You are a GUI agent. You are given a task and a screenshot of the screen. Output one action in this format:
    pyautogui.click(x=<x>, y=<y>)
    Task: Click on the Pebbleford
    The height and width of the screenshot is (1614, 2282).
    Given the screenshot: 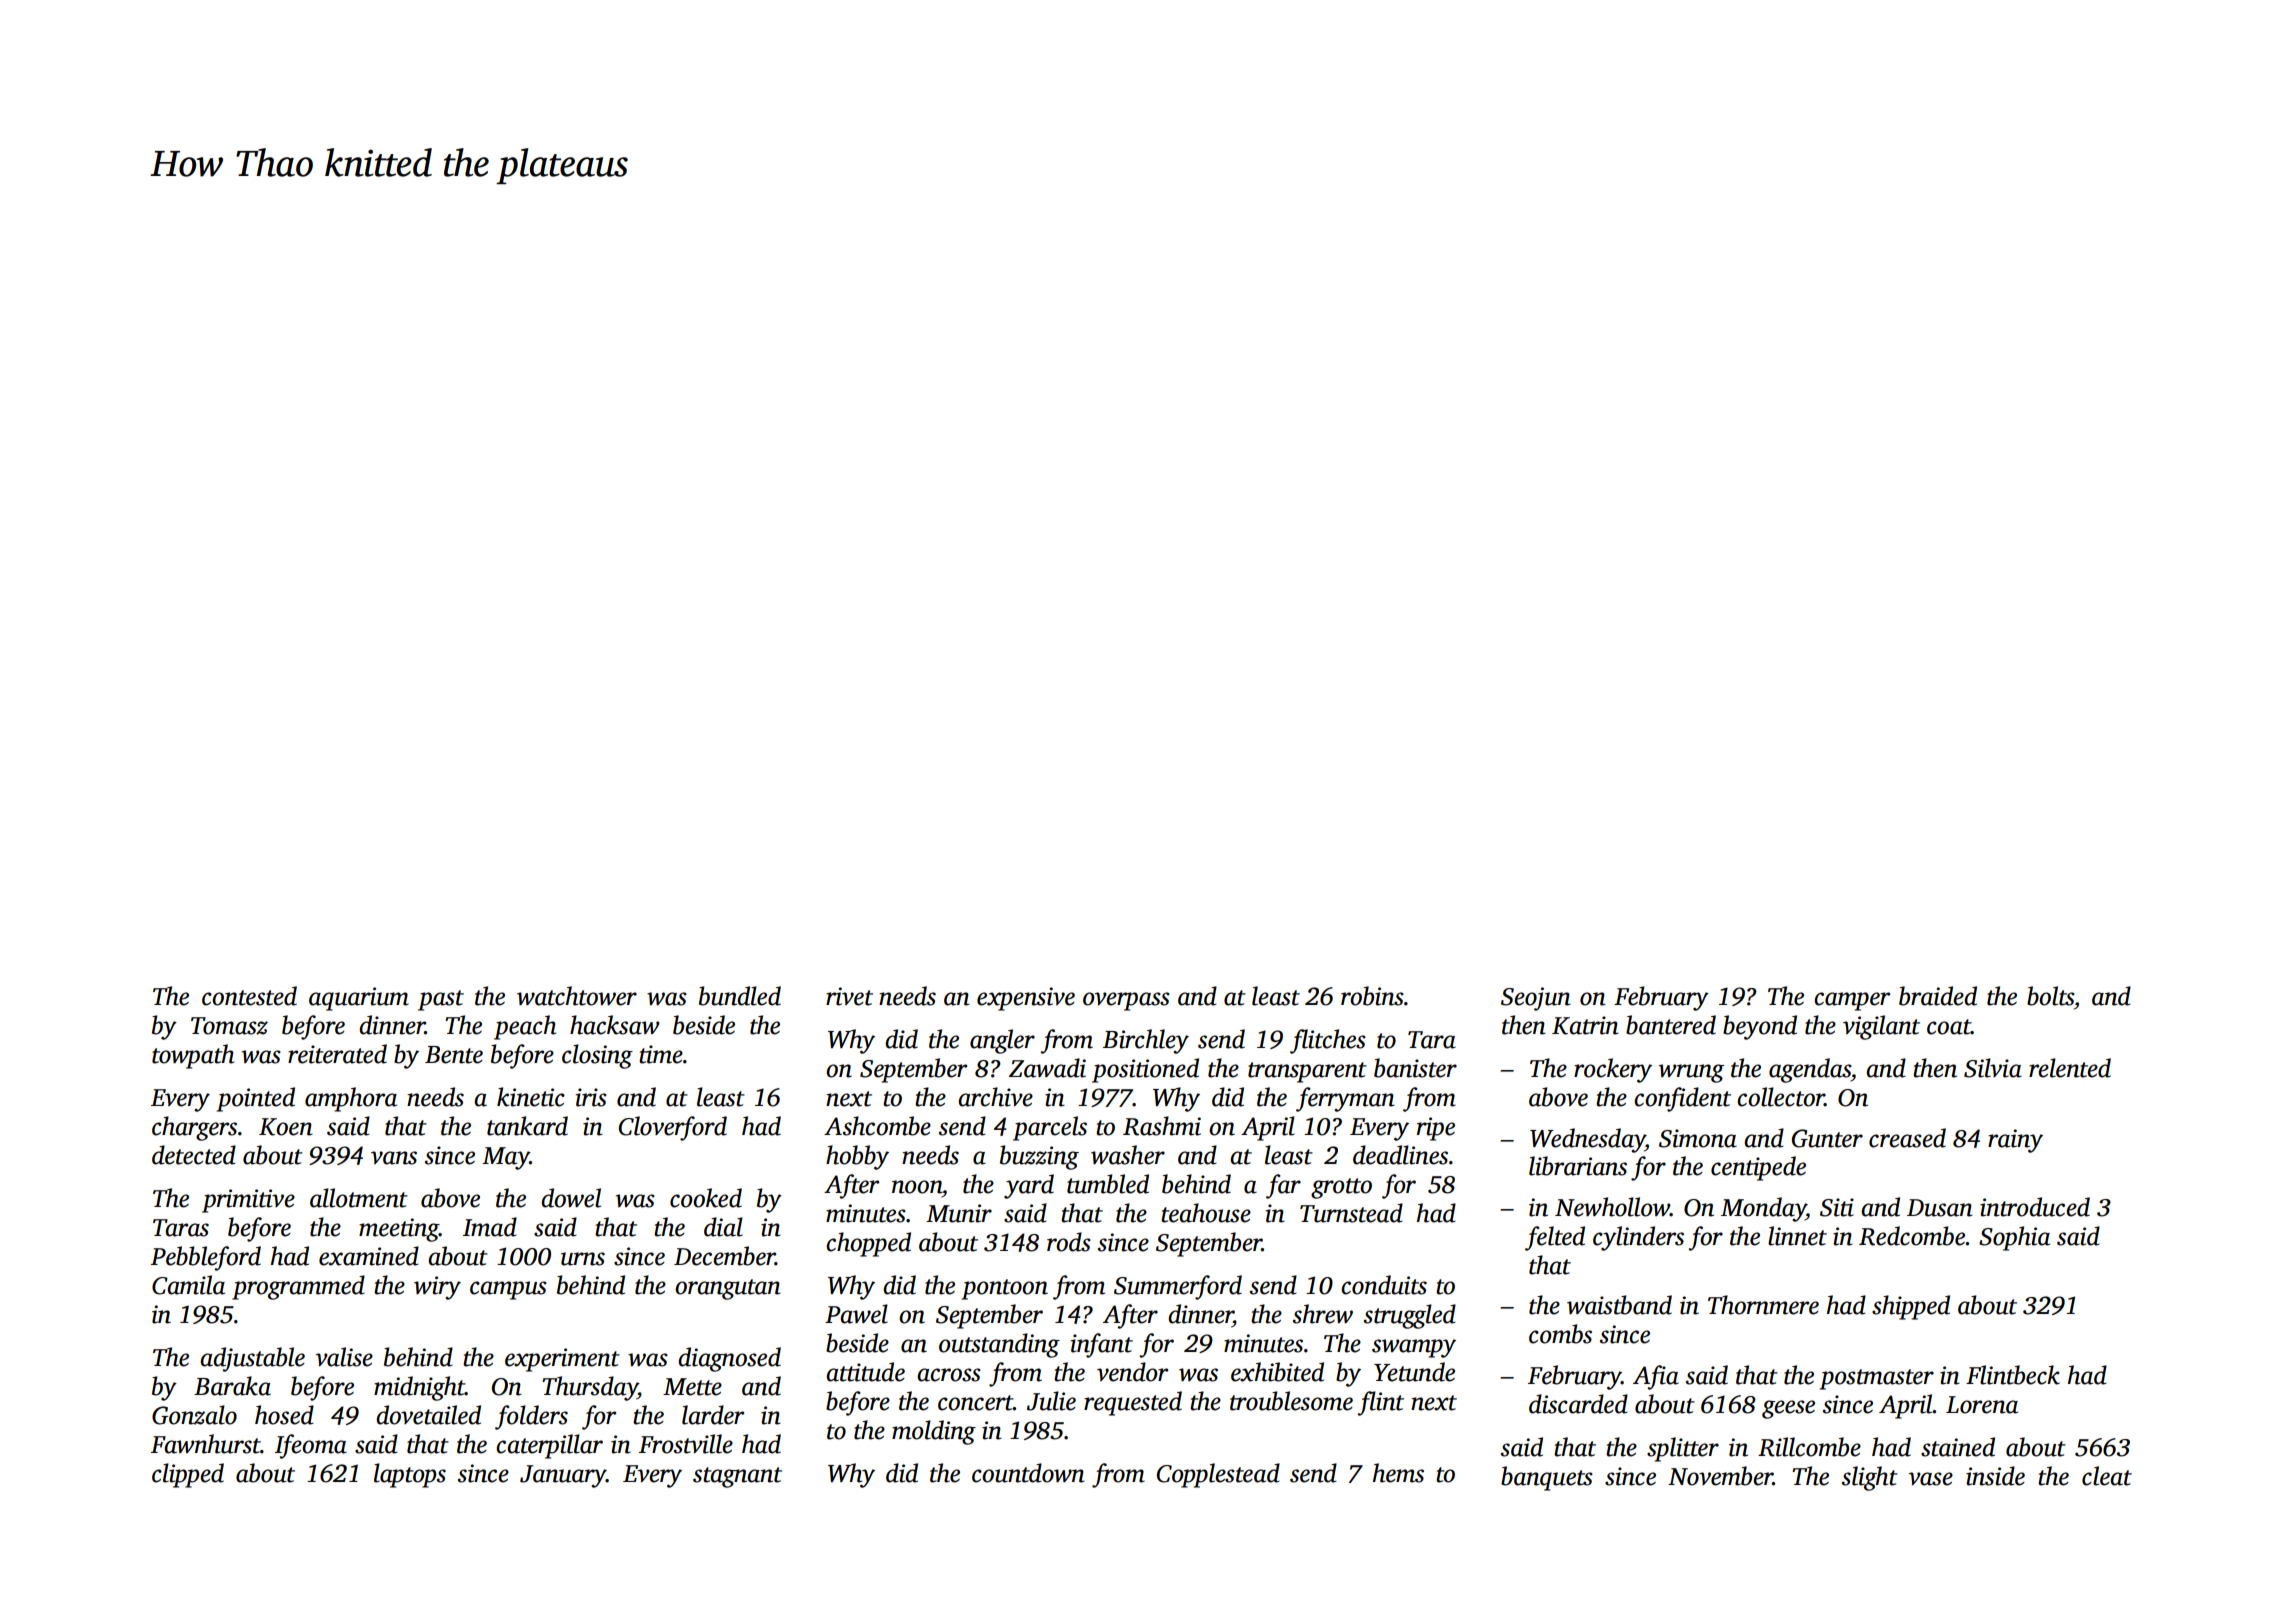 What is the action you would take?
    pyautogui.click(x=206, y=1258)
